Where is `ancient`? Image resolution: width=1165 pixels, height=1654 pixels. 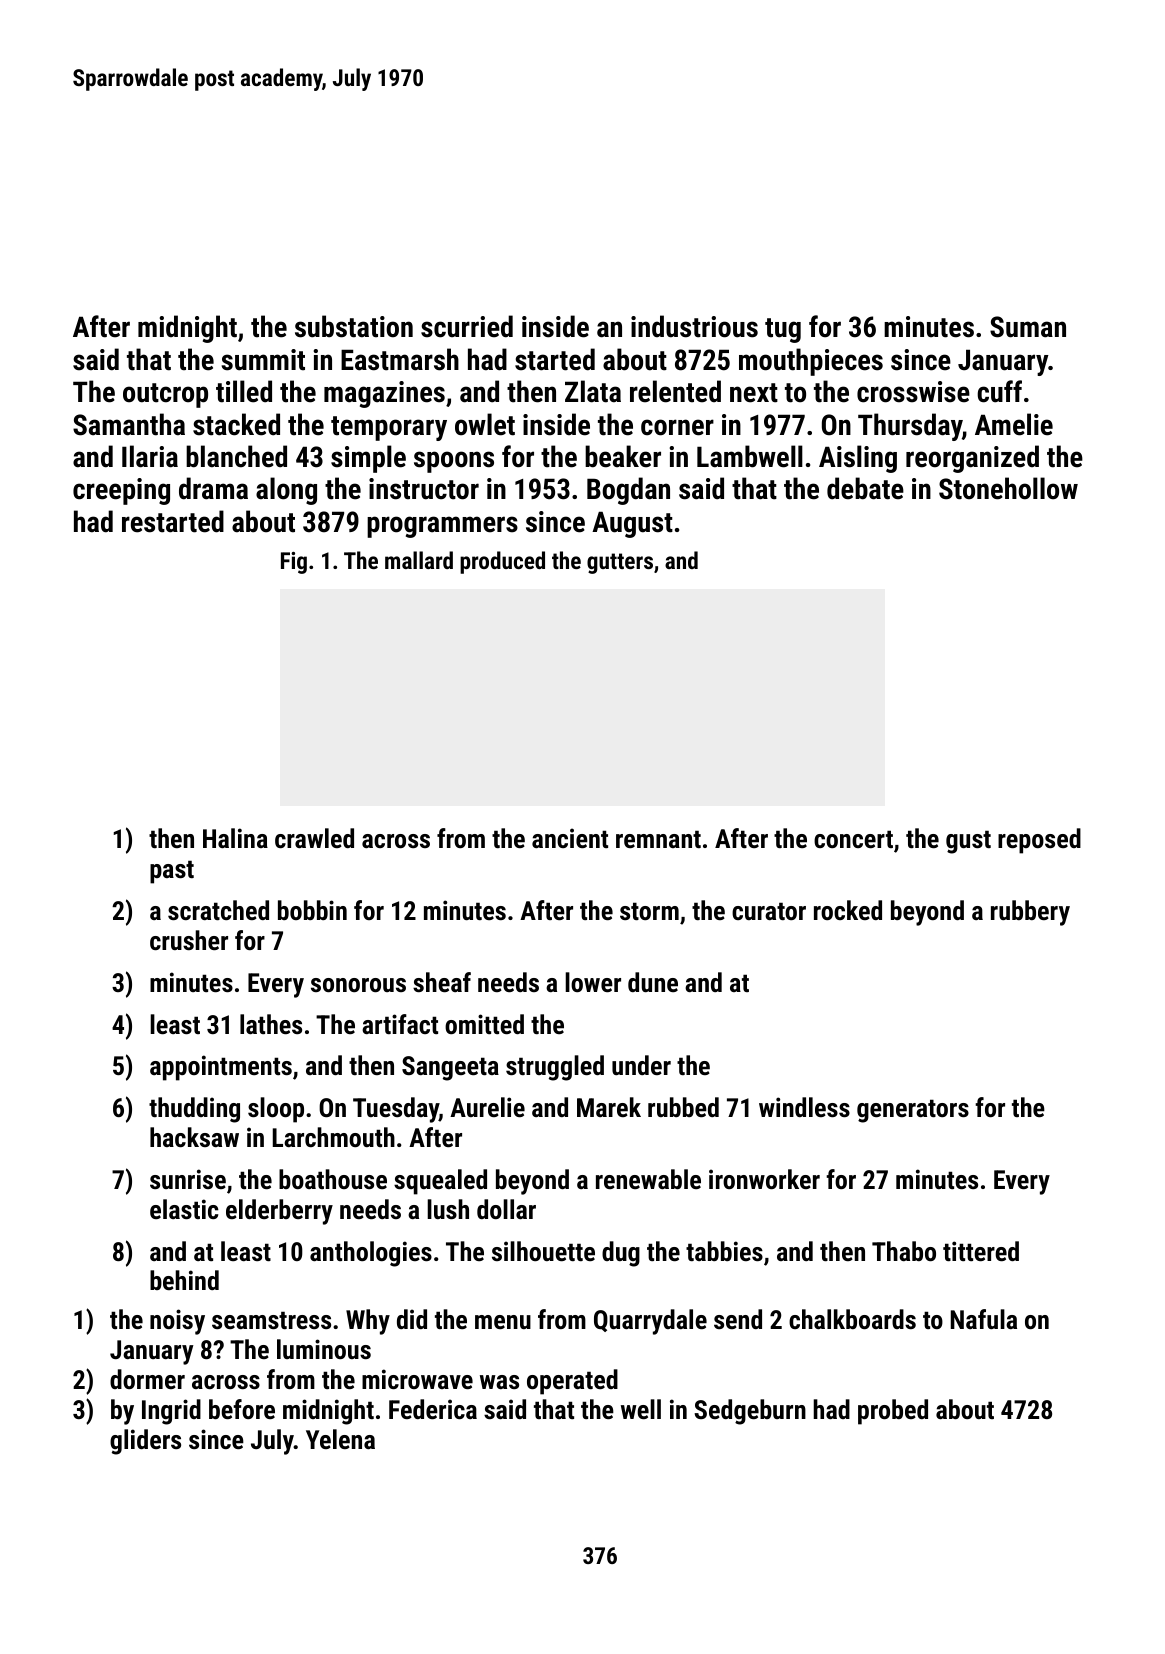 ancient is located at coordinates (570, 838).
